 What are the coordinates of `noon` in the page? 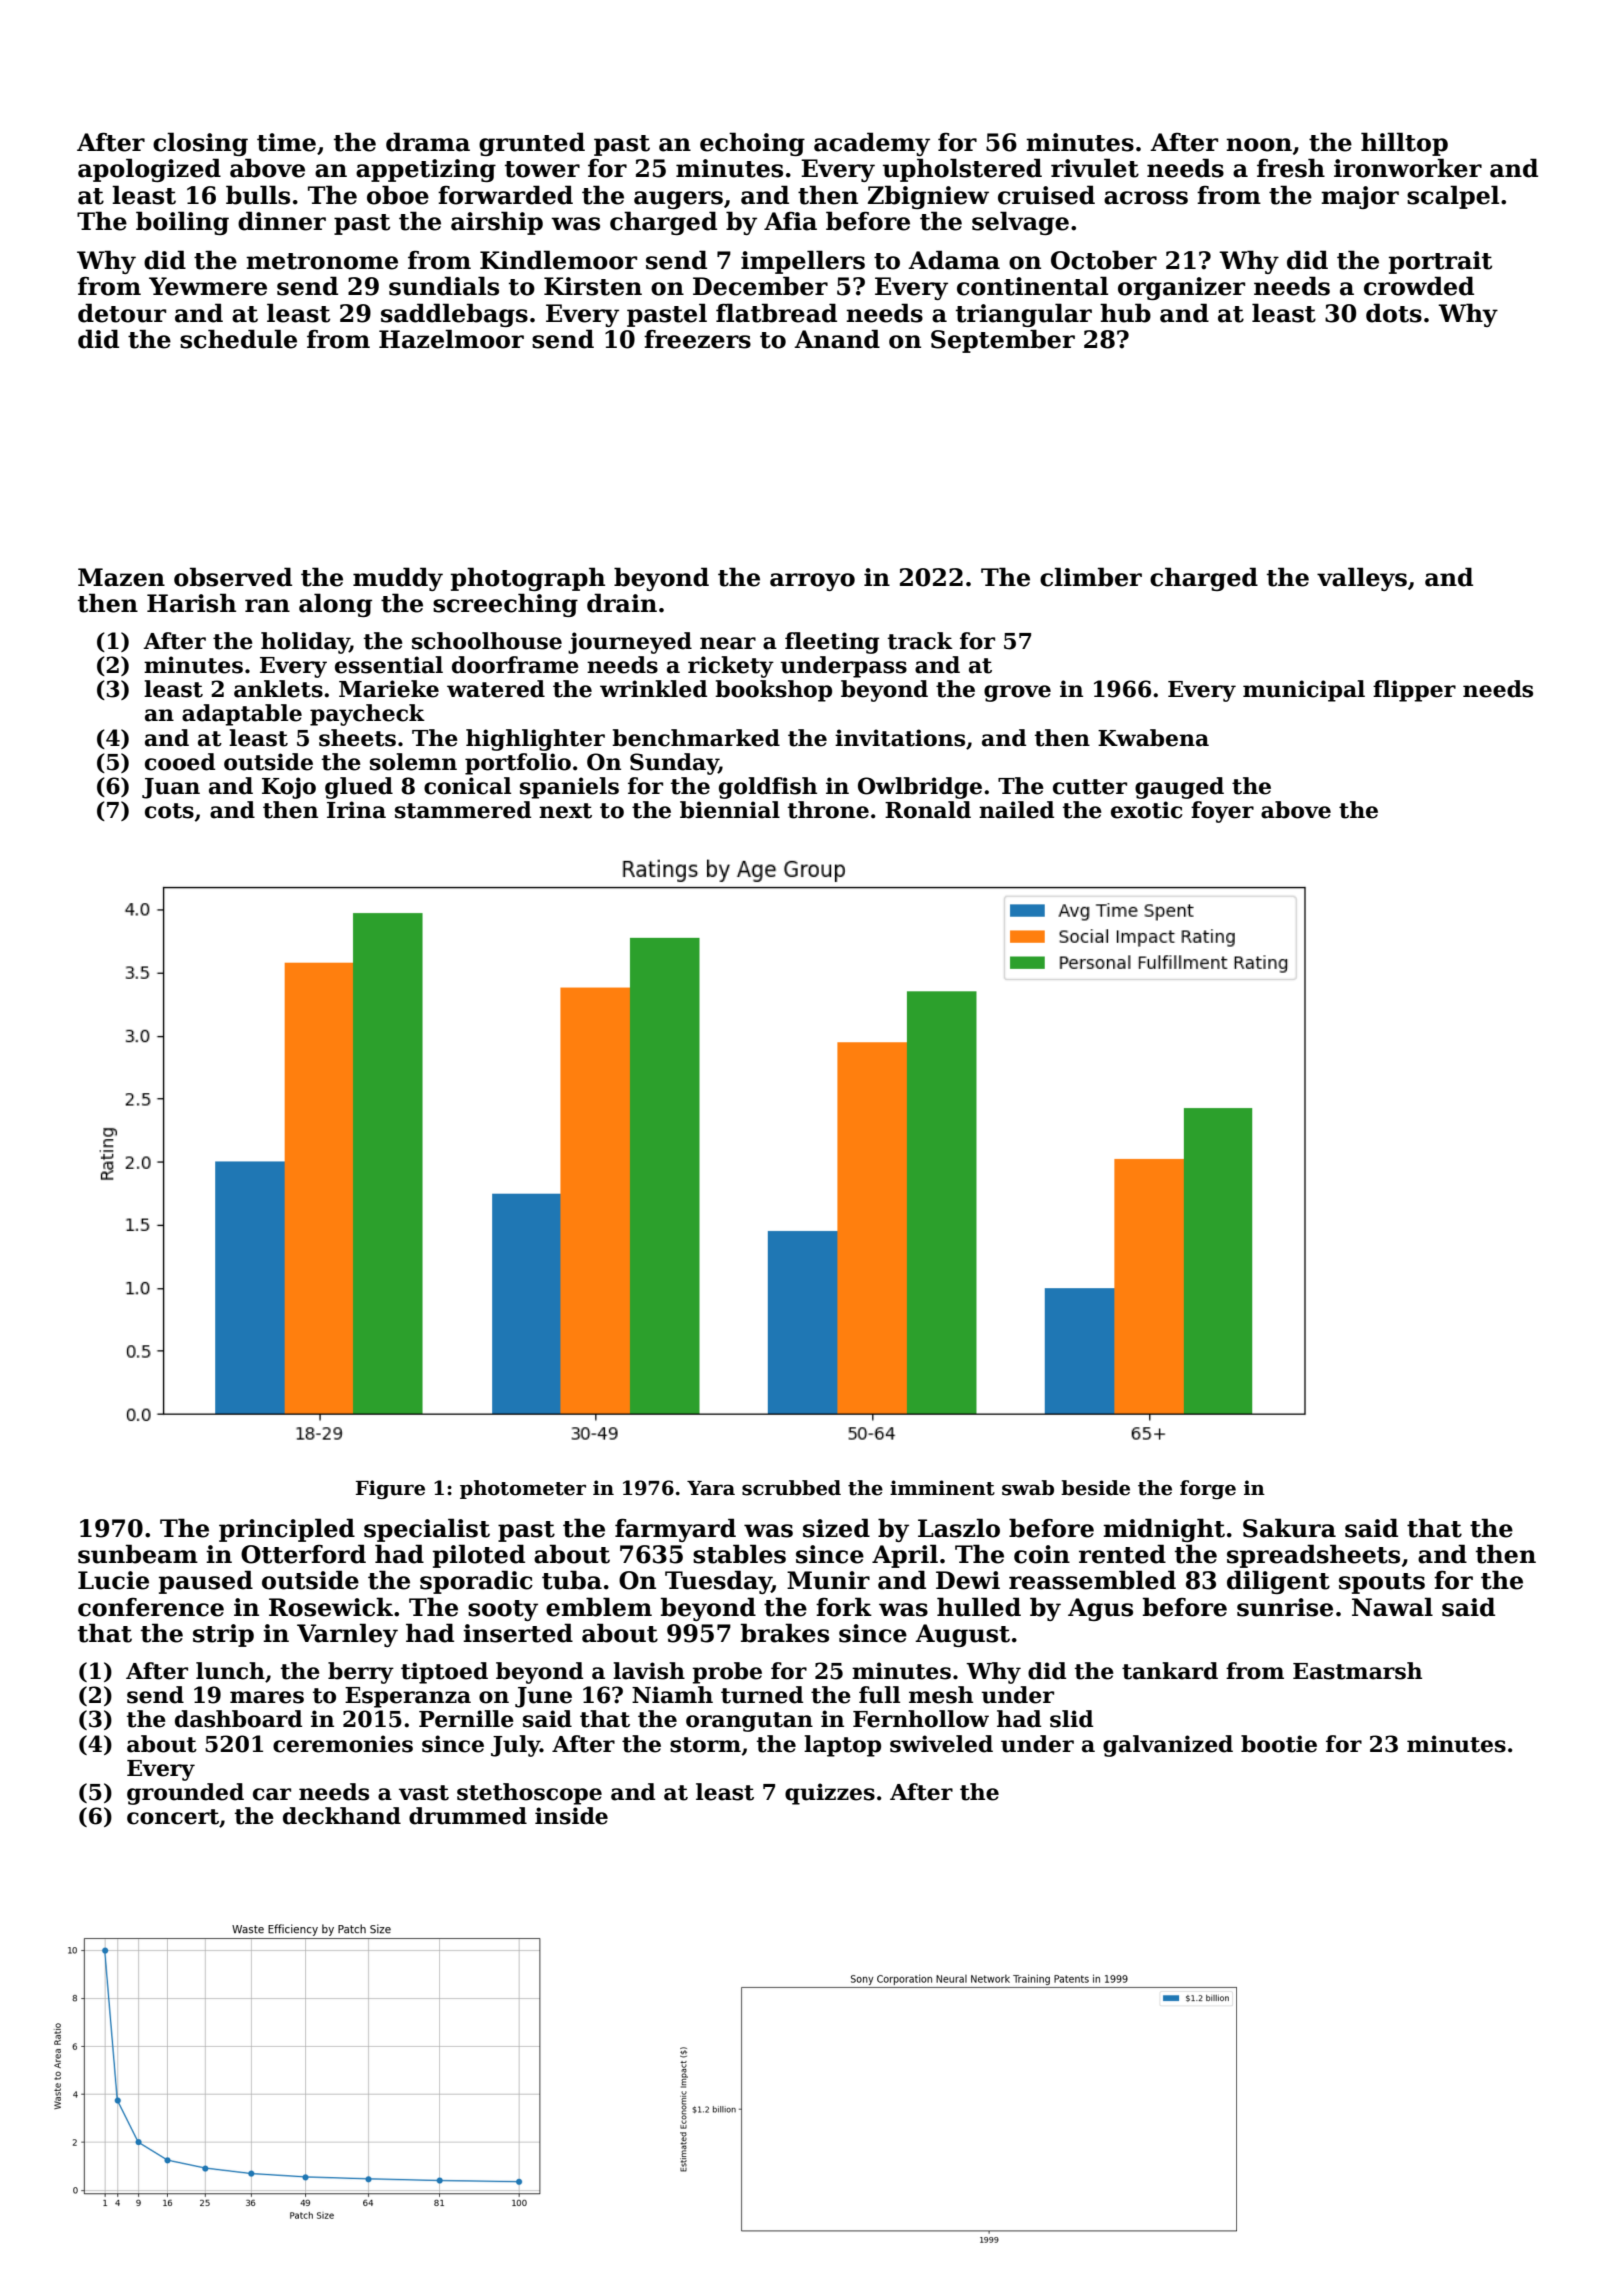 It's located at (1259, 145).
